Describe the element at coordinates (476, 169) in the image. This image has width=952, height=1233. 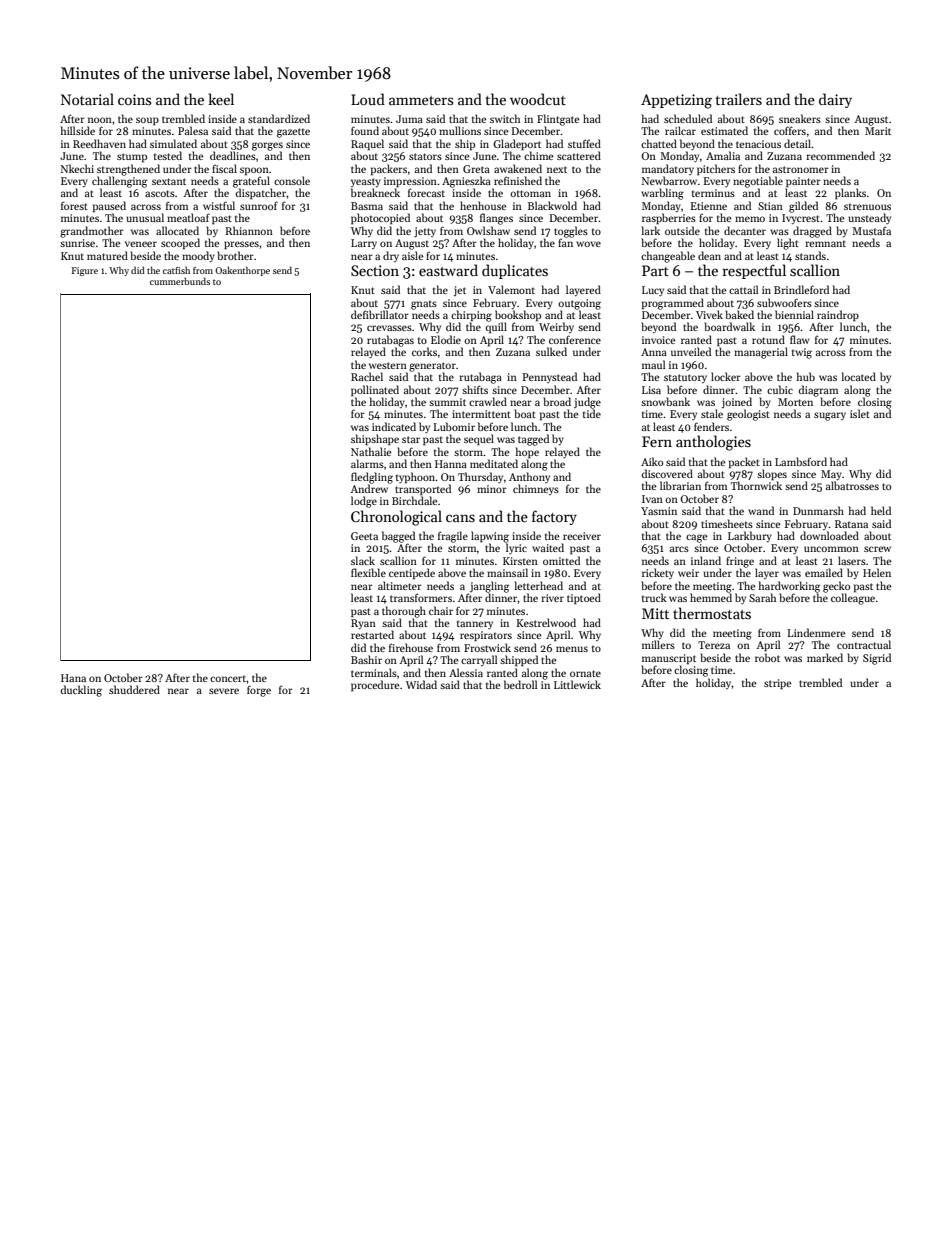
I see `Greta` at that location.
